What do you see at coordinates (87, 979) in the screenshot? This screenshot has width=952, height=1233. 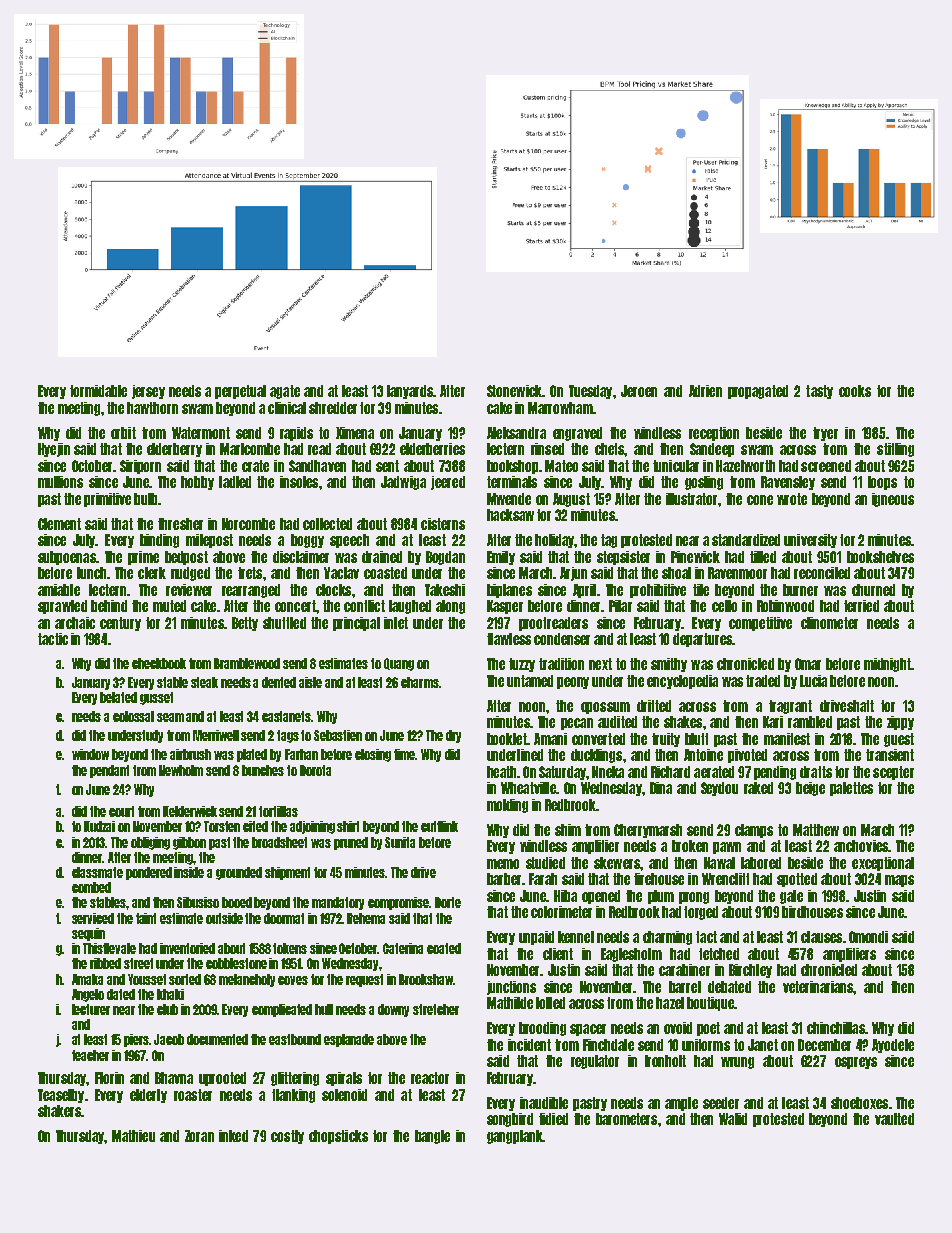 I see `Amaka` at bounding box center [87, 979].
